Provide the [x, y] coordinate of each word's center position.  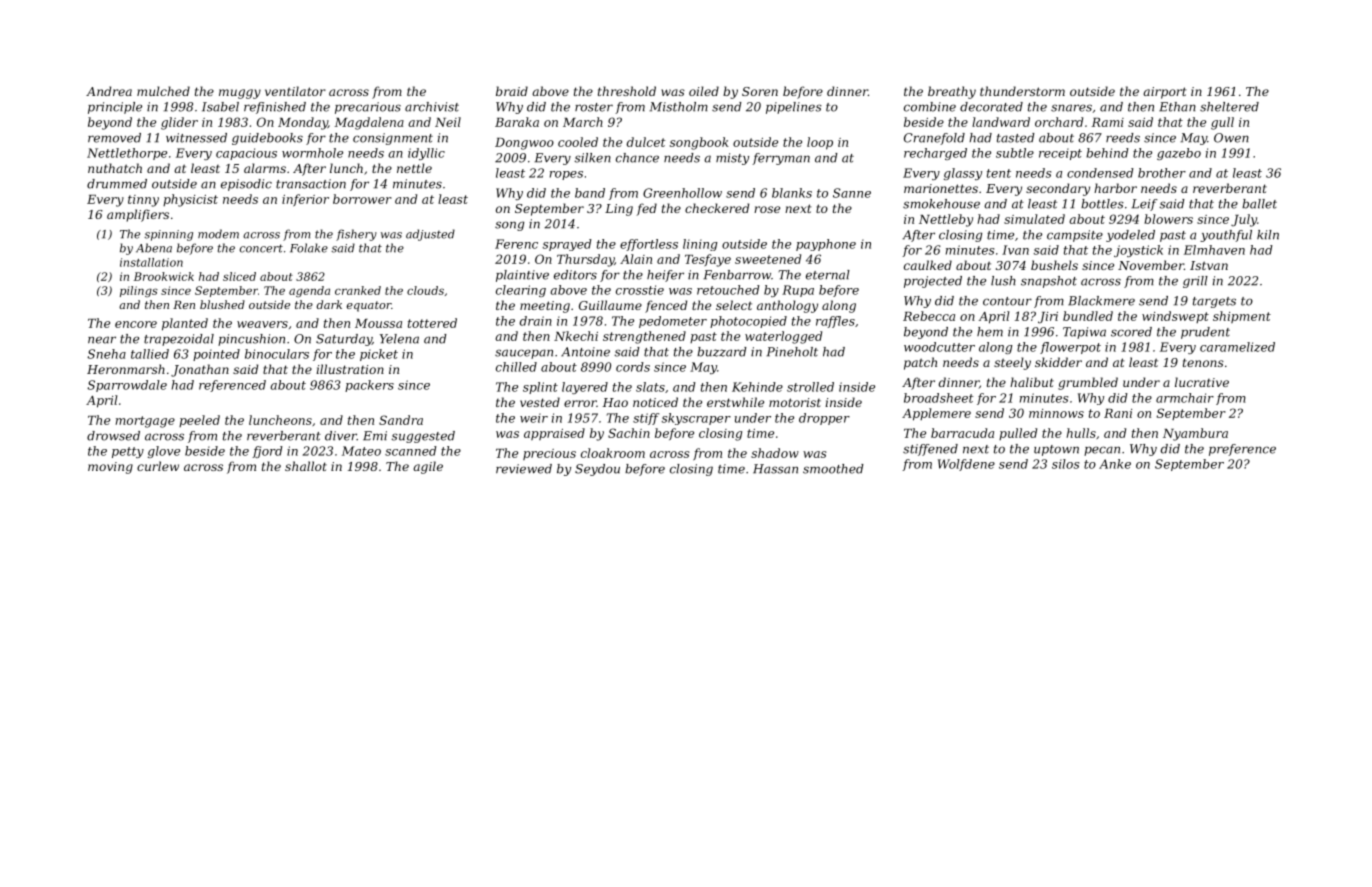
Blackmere [1101, 301]
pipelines [794, 108]
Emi [375, 436]
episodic [246, 185]
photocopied [748, 322]
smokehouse [941, 204]
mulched [163, 91]
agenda [309, 291]
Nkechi [576, 336]
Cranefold [934, 139]
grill [1195, 282]
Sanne [852, 193]
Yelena [399, 339]
